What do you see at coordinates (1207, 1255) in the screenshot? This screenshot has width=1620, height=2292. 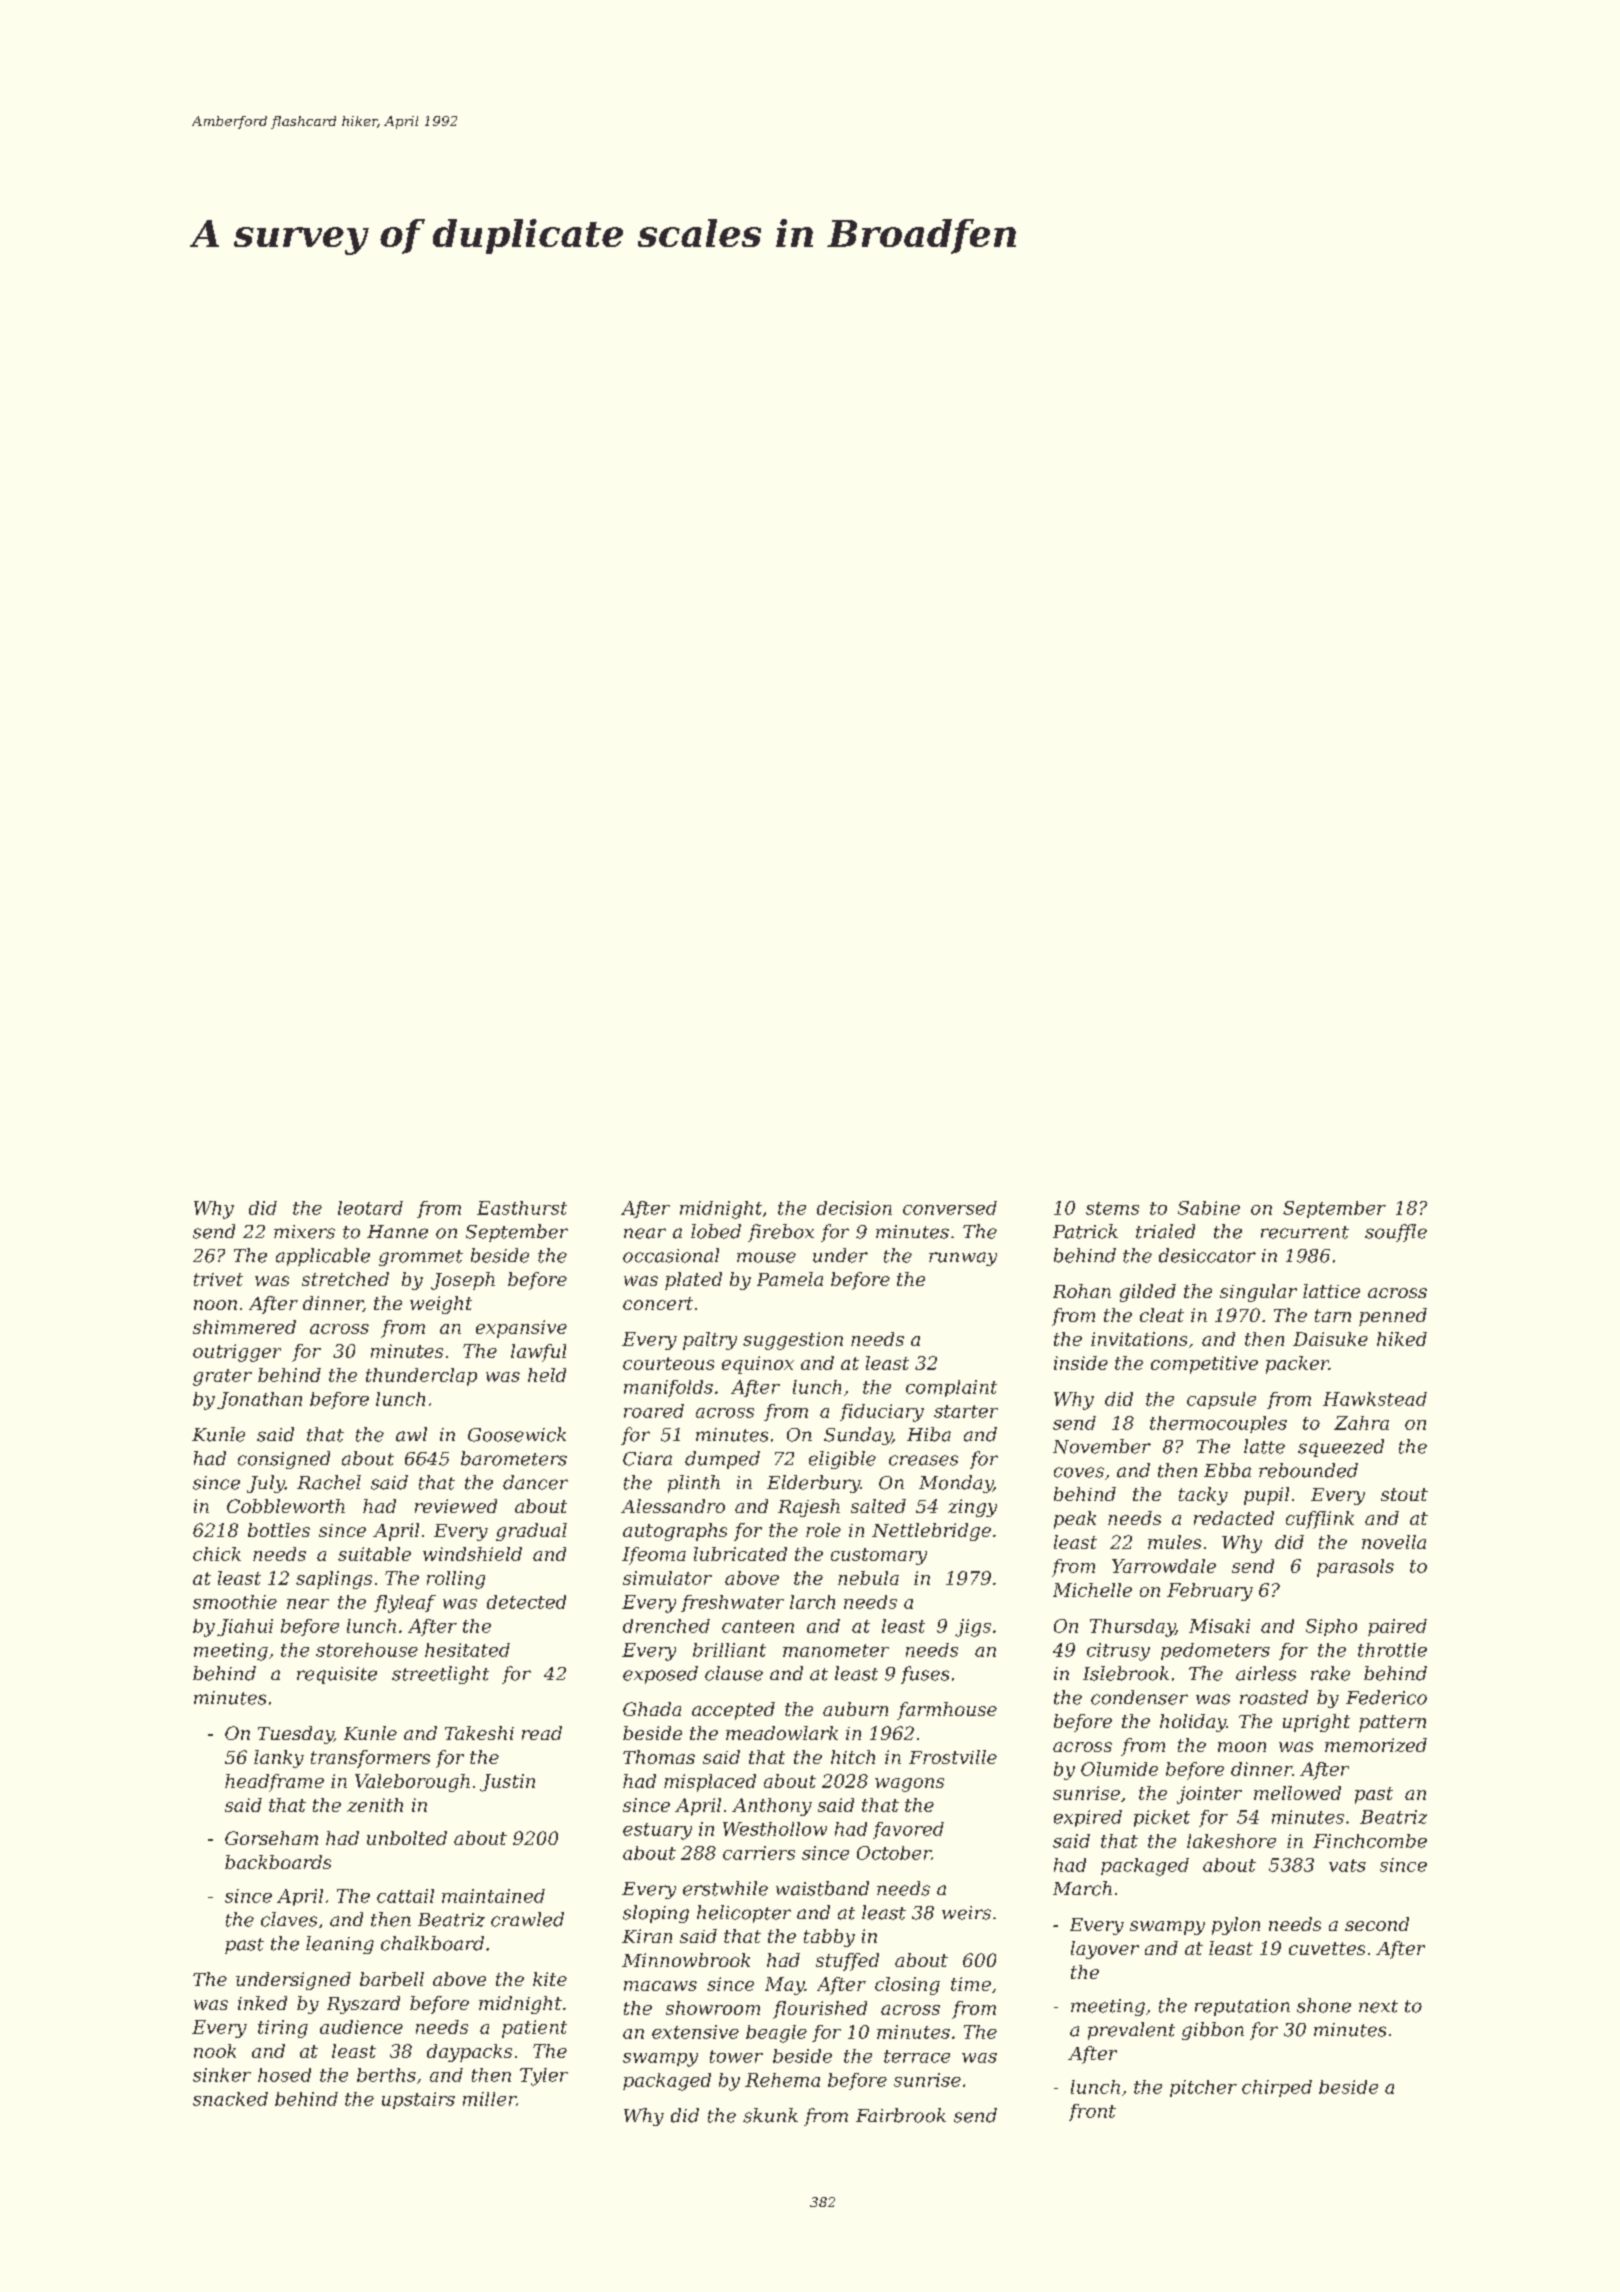 I see `desiccator` at bounding box center [1207, 1255].
